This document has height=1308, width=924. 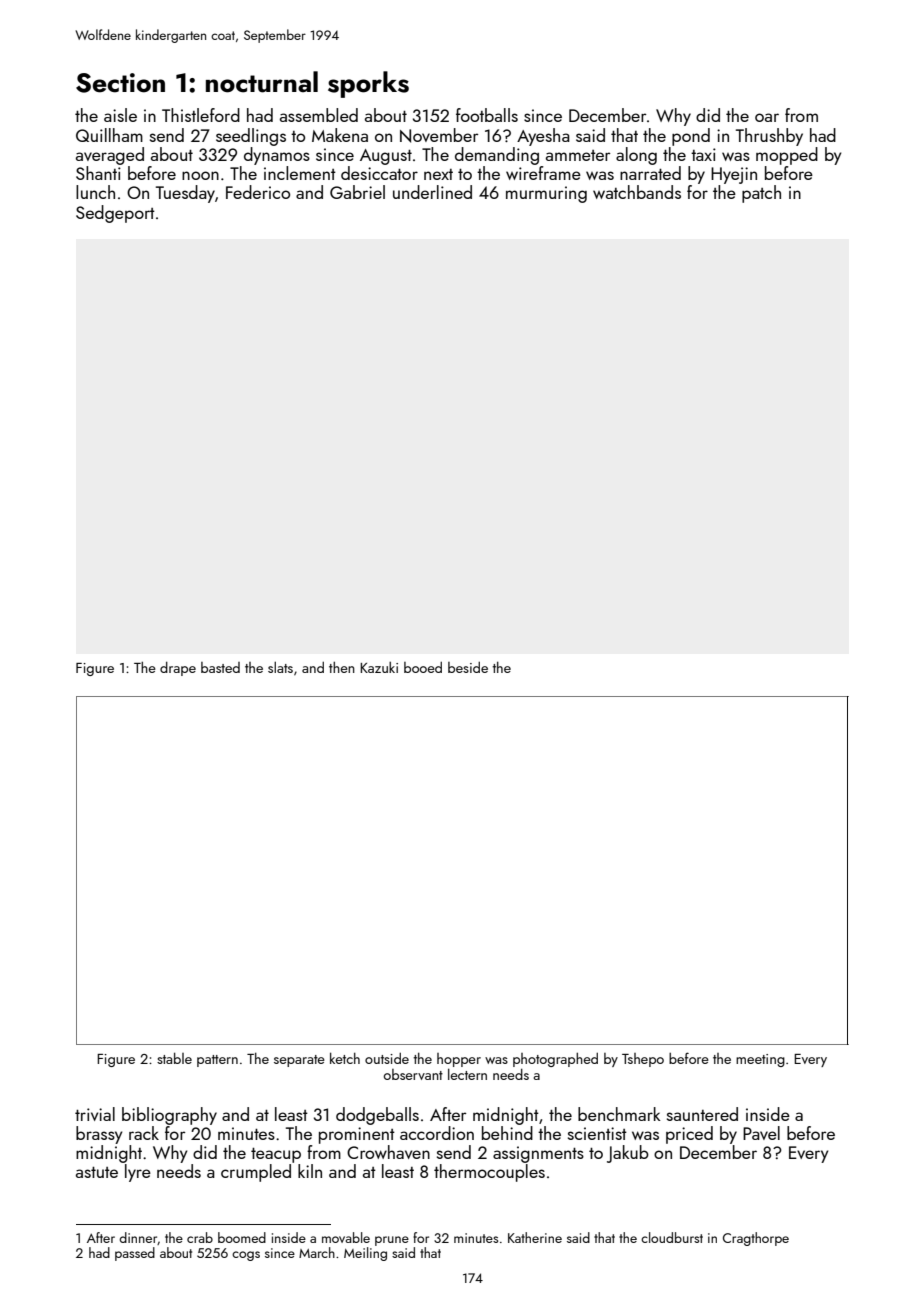 I want to click on Kazuki, so click(x=379, y=667).
